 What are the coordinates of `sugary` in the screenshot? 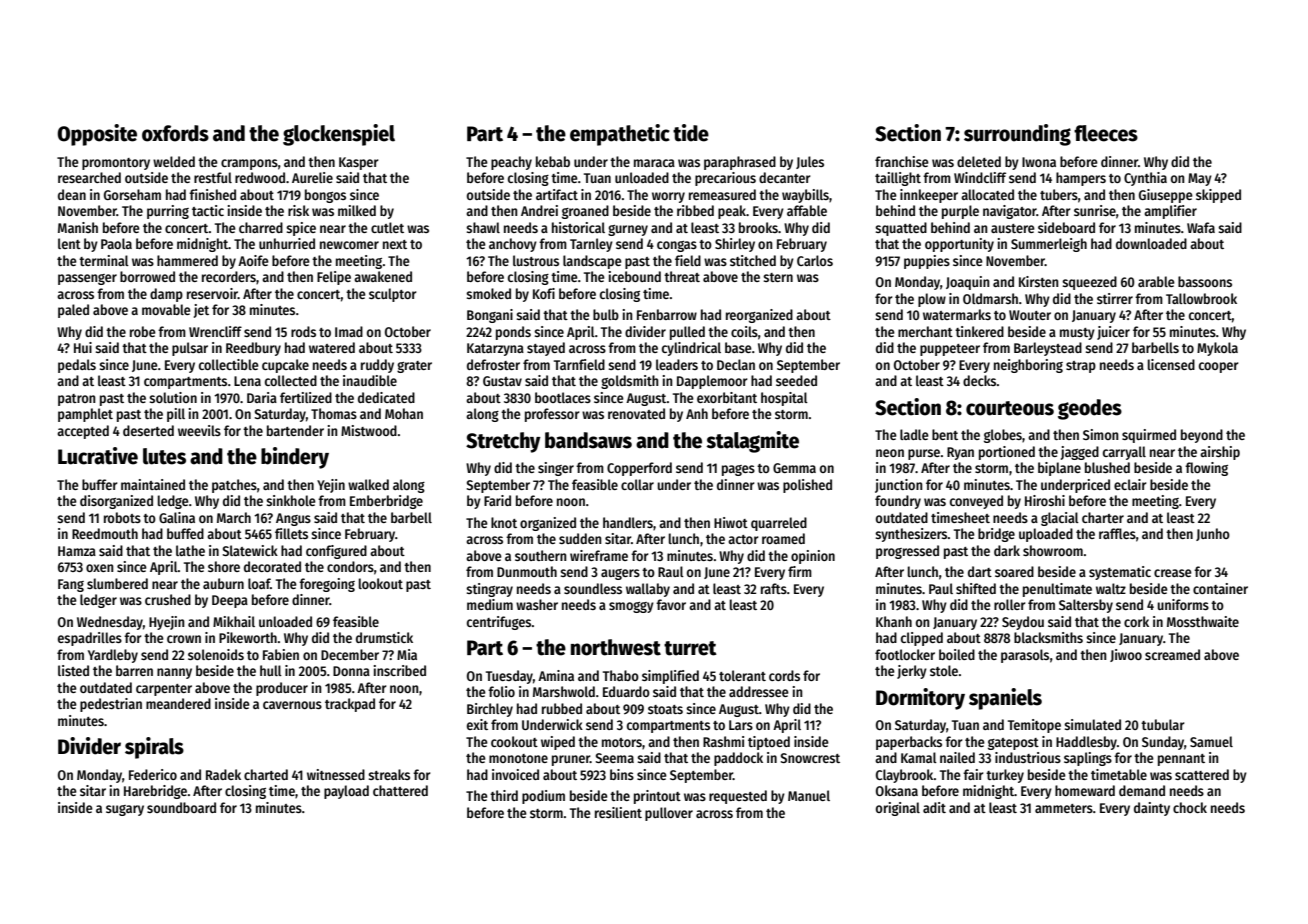 It's located at (125, 810).
